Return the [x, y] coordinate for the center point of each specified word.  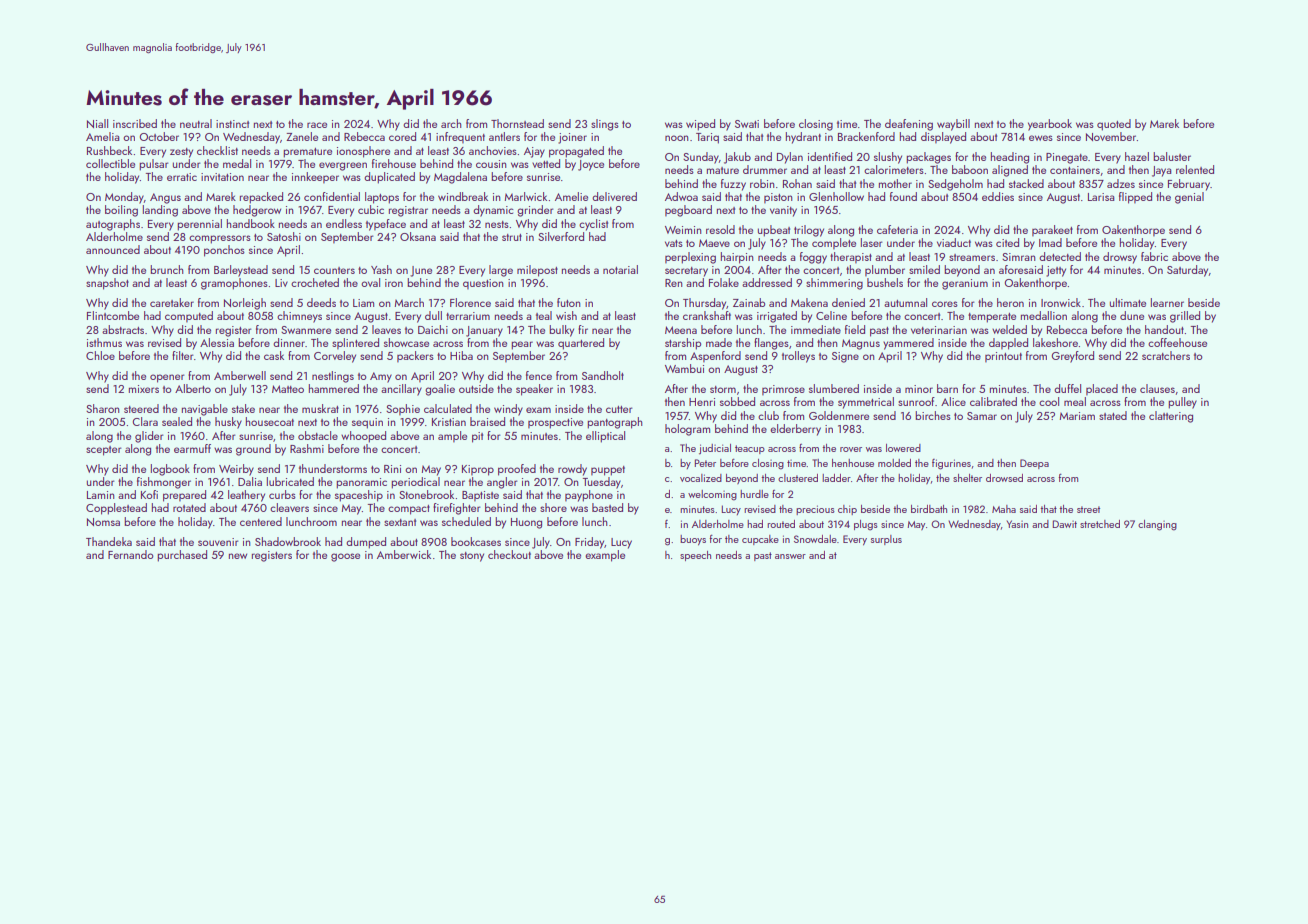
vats [674, 243]
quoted [1114, 125]
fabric [1154, 256]
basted [607, 507]
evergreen [343, 166]
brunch [167, 269]
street [1088, 509]
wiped [700, 125]
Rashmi [307, 448]
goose [345, 557]
